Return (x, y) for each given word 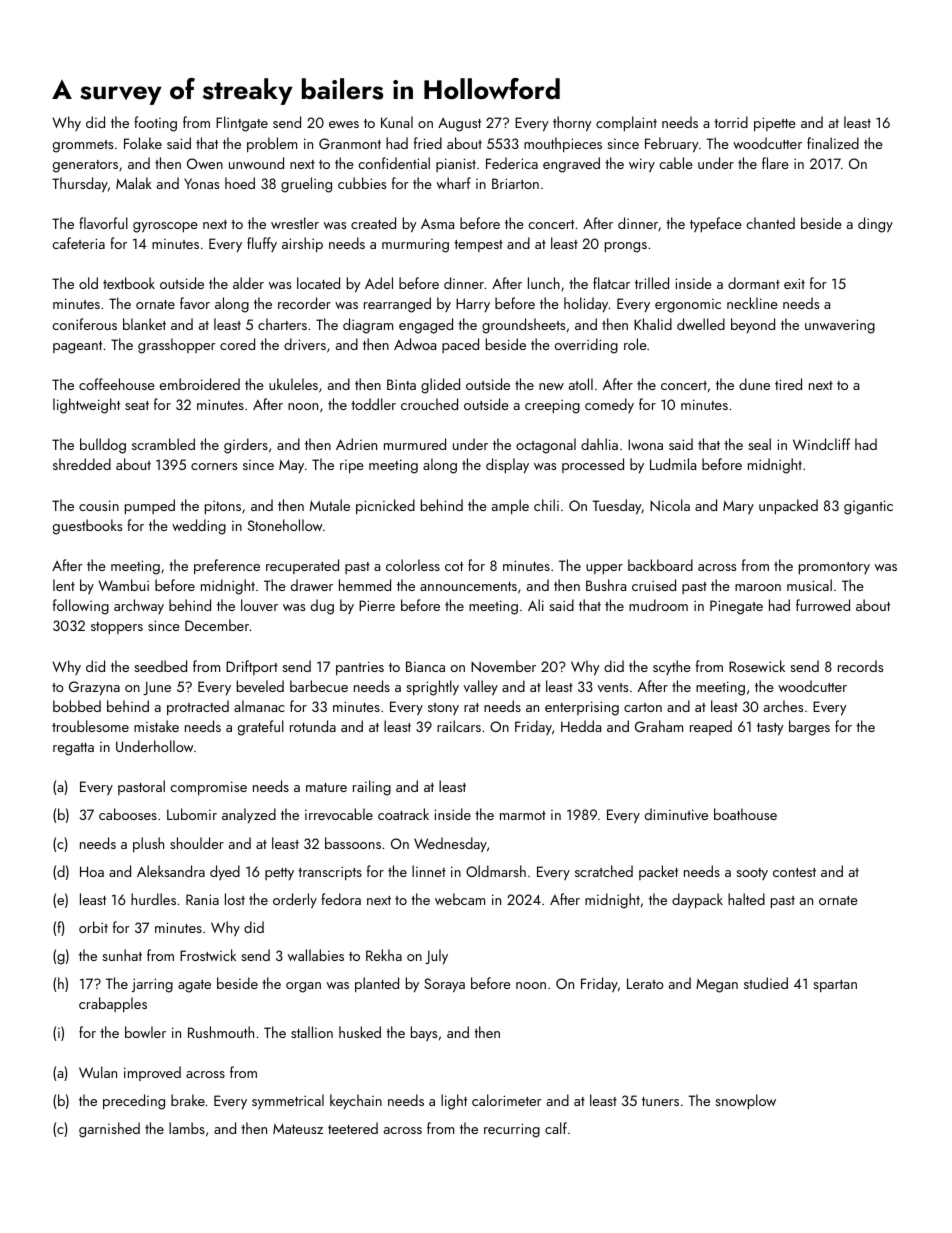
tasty (770, 729)
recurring (512, 1130)
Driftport (252, 667)
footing (155, 124)
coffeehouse (117, 384)
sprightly (432, 688)
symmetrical (288, 1101)
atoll (581, 384)
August (459, 124)
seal (759, 444)
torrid (731, 122)
